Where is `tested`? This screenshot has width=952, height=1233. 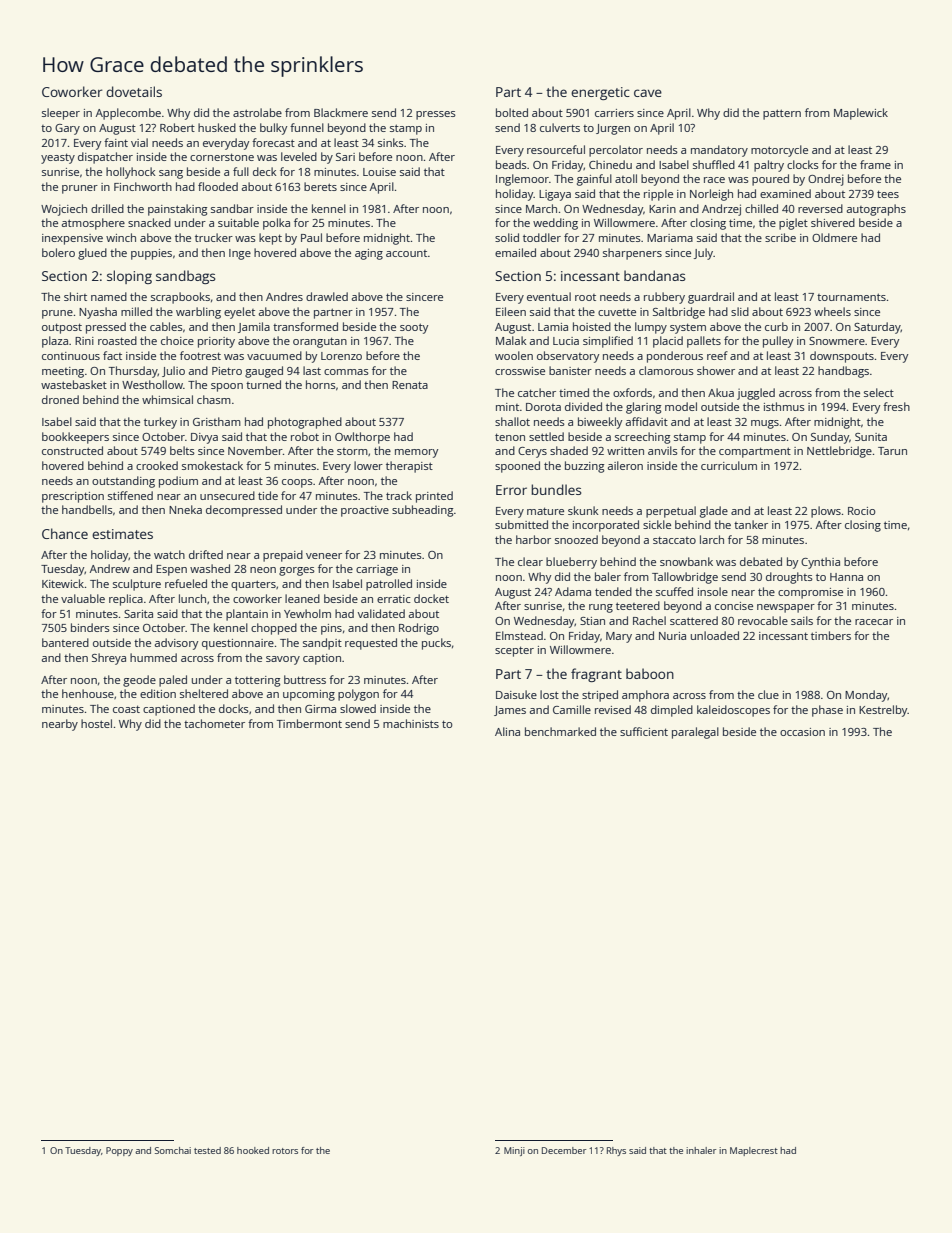
tested is located at coordinates (207, 1150).
